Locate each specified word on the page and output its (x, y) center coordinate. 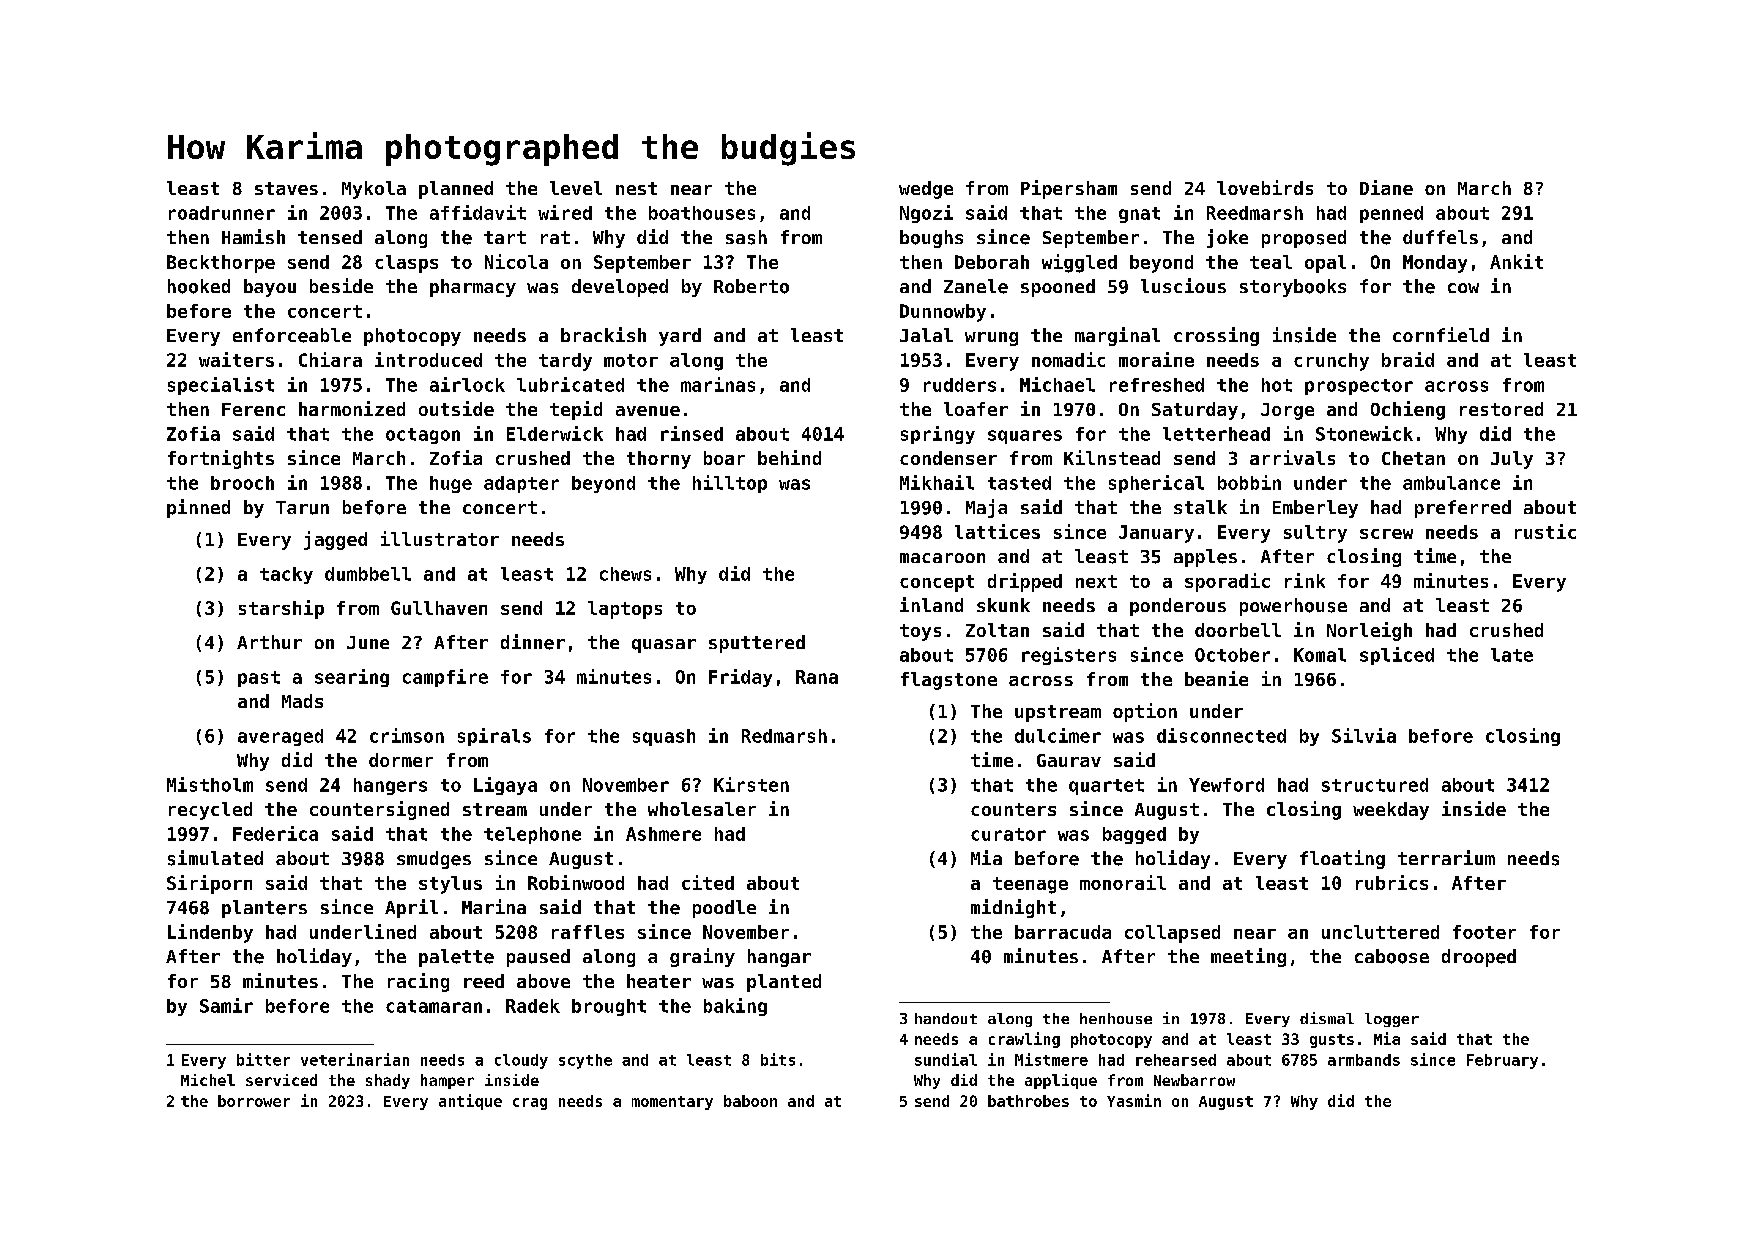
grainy (702, 957)
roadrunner (222, 213)
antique (470, 1102)
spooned (1058, 288)
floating (1342, 859)
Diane (1386, 187)
